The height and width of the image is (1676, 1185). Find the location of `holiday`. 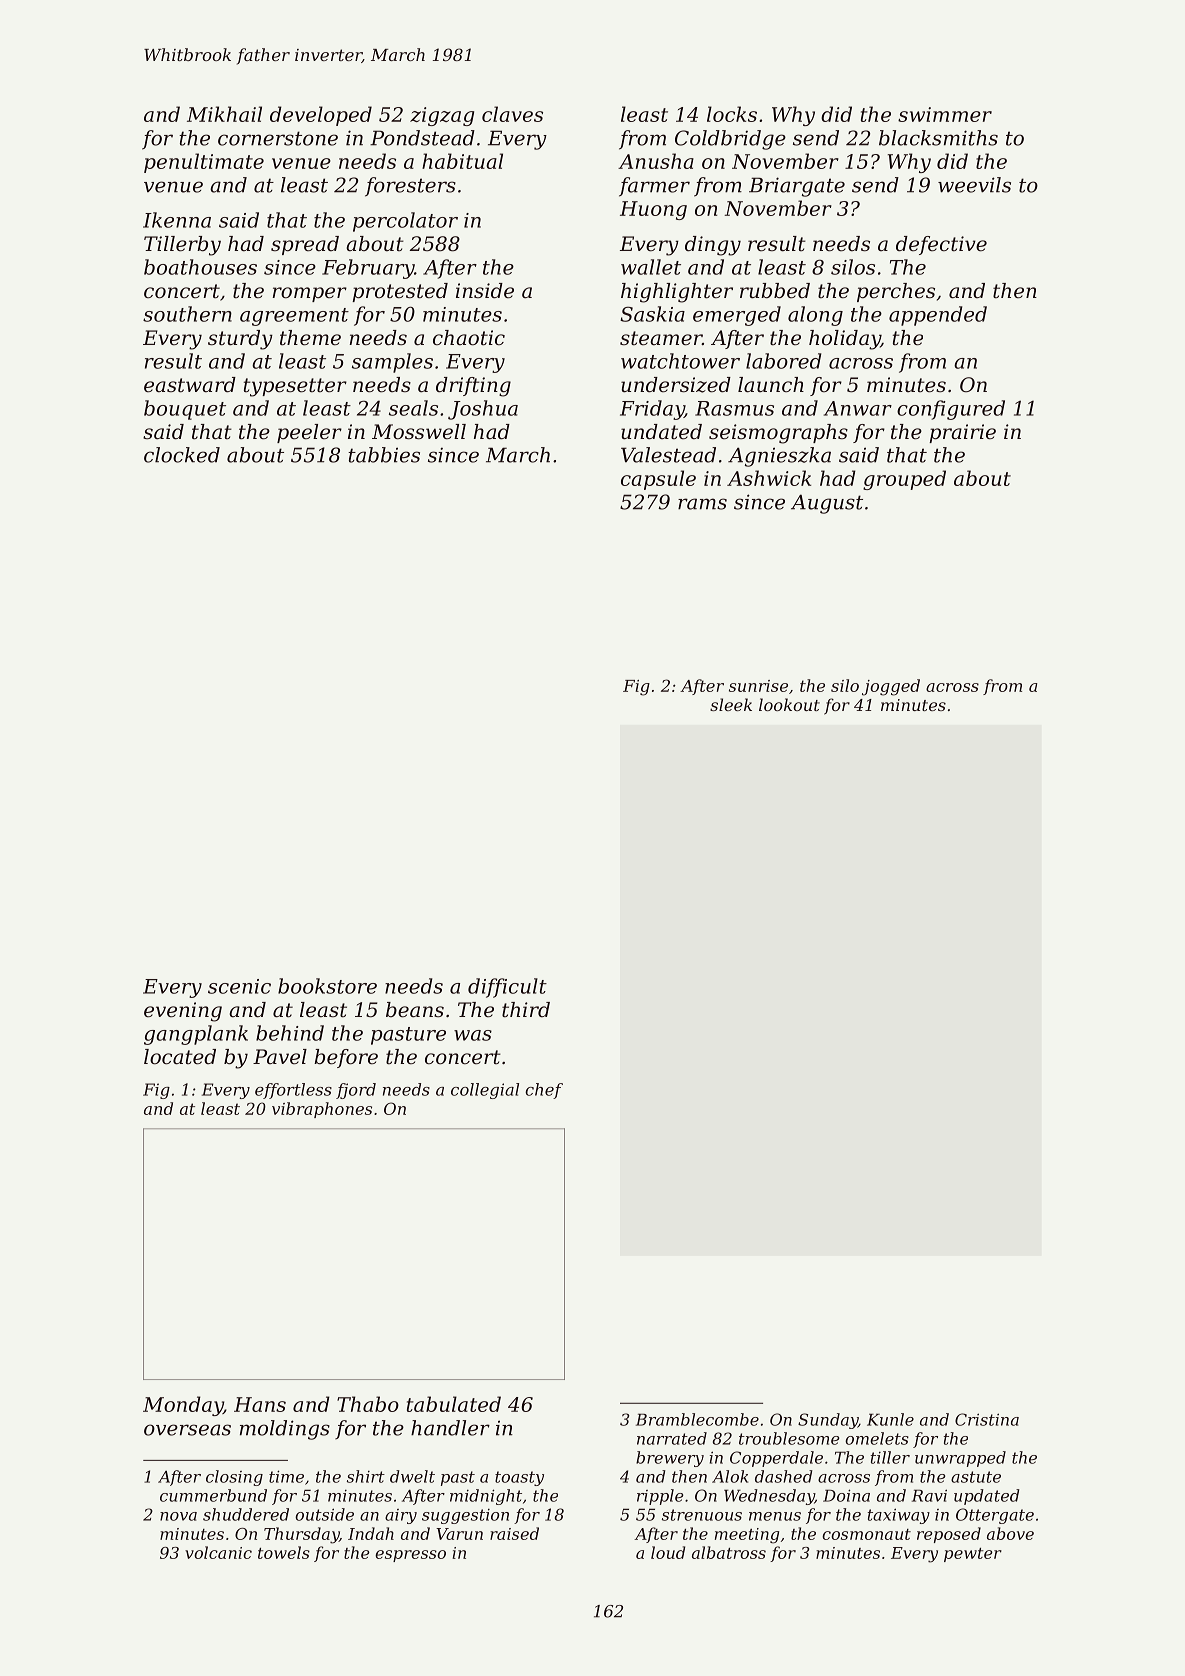

holiday is located at coordinates (845, 340).
